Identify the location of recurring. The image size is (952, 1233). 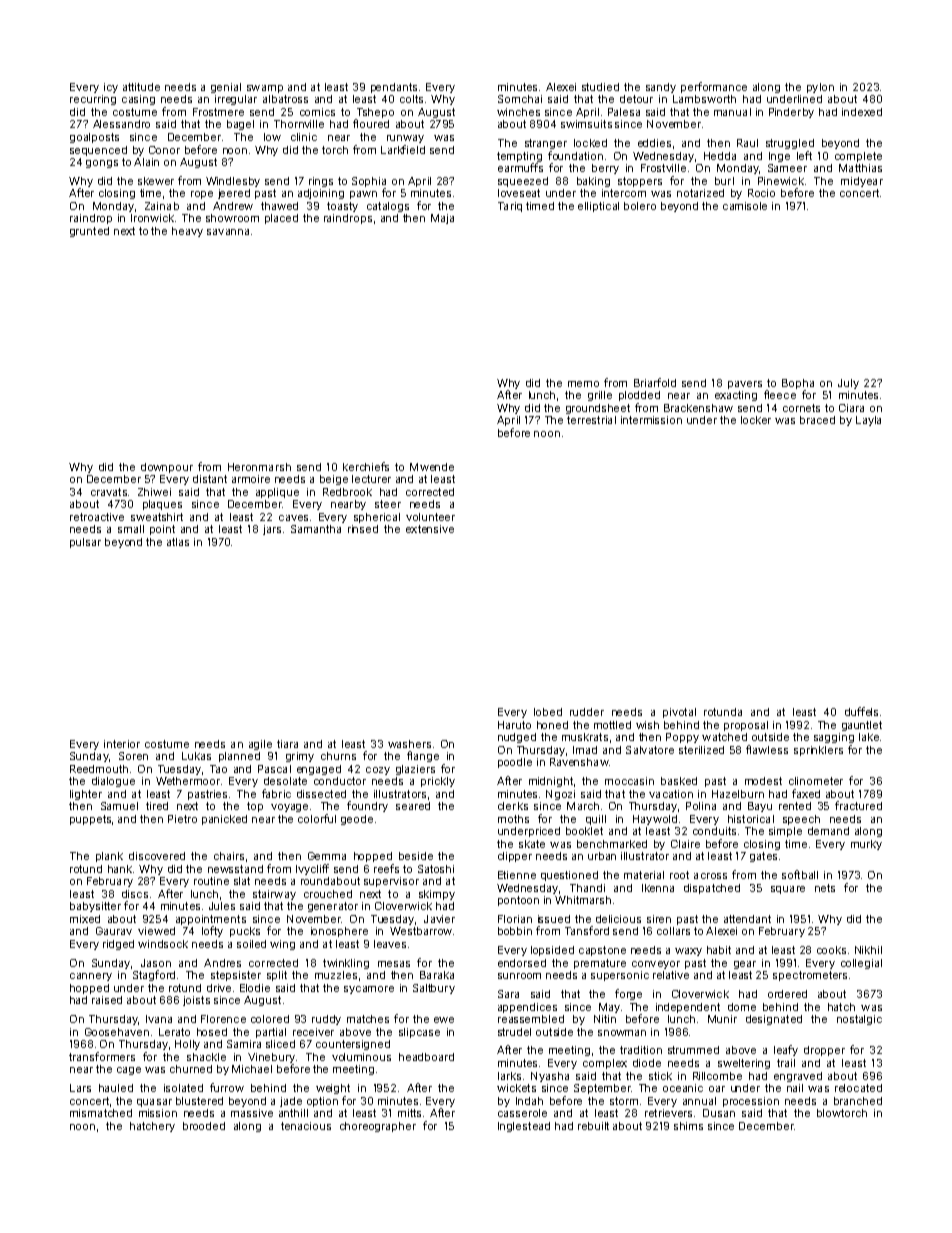
(93, 100).
